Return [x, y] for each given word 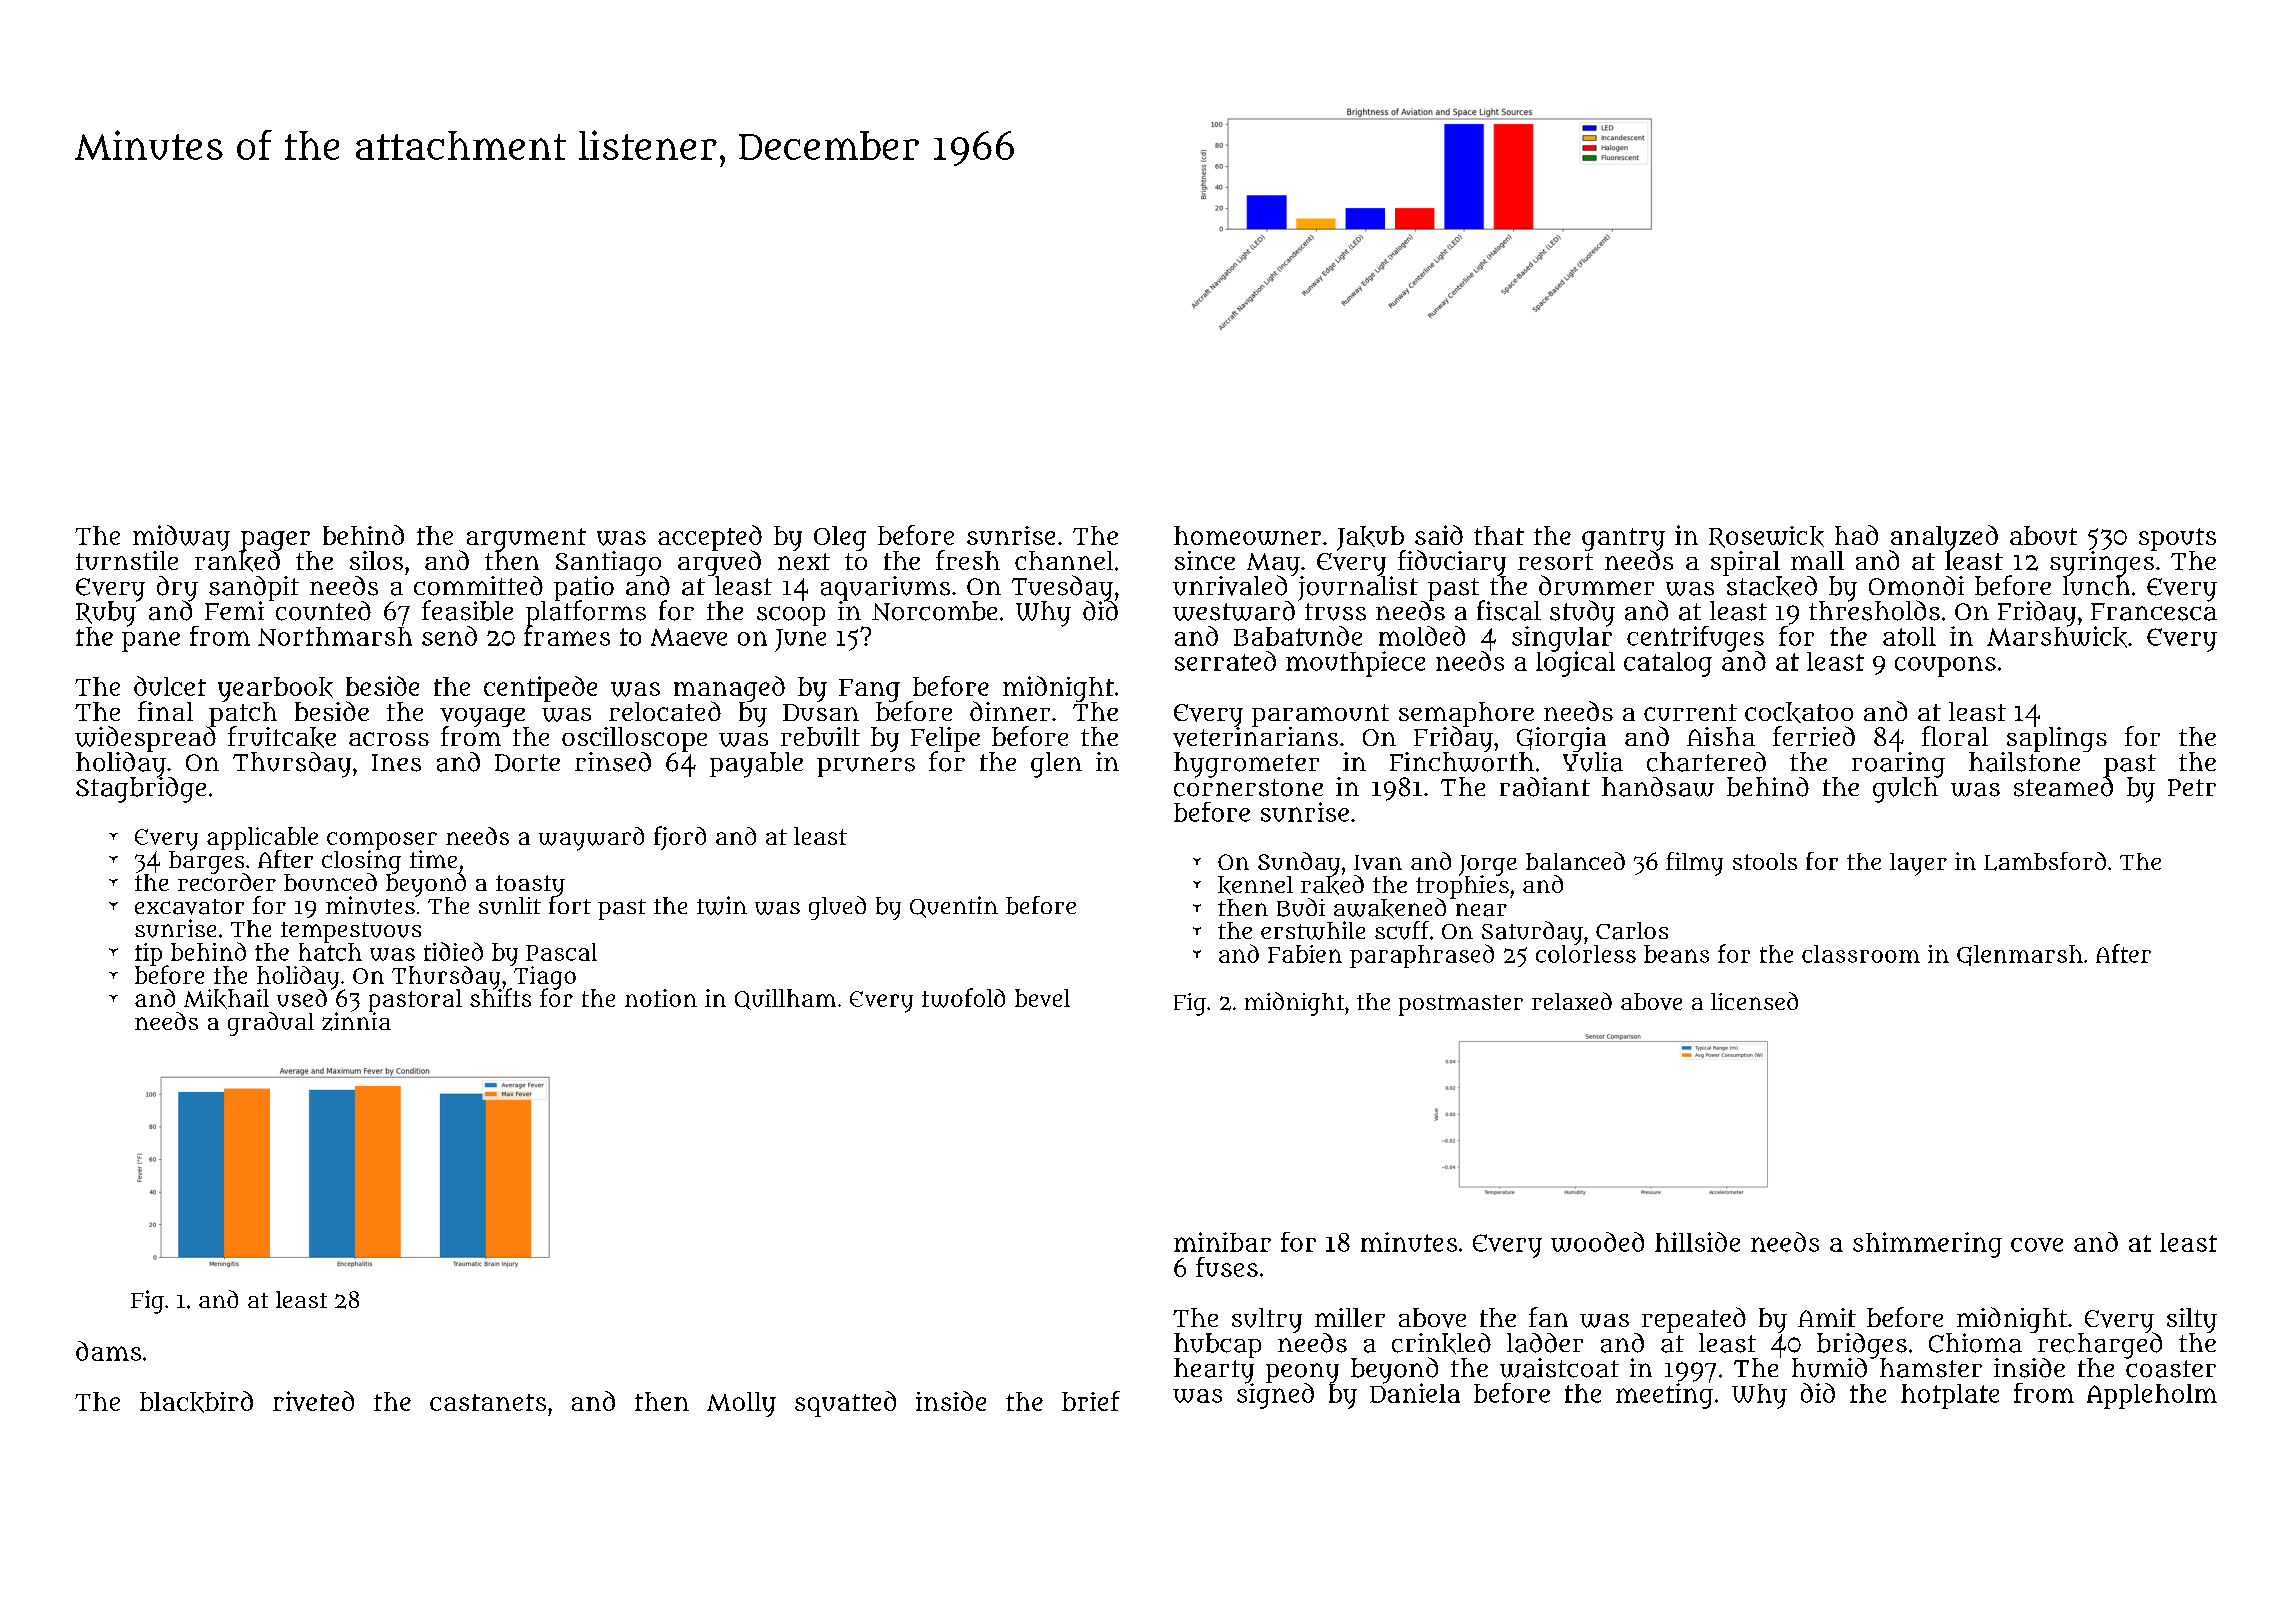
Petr [2192, 787]
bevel [1042, 998]
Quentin [954, 907]
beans [1676, 954]
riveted [313, 1401]
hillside [1697, 1242]
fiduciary [1452, 563]
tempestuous [351, 932]
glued [837, 908]
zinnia [356, 1021]
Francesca [2154, 612]
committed [478, 586]
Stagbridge [141, 790]
